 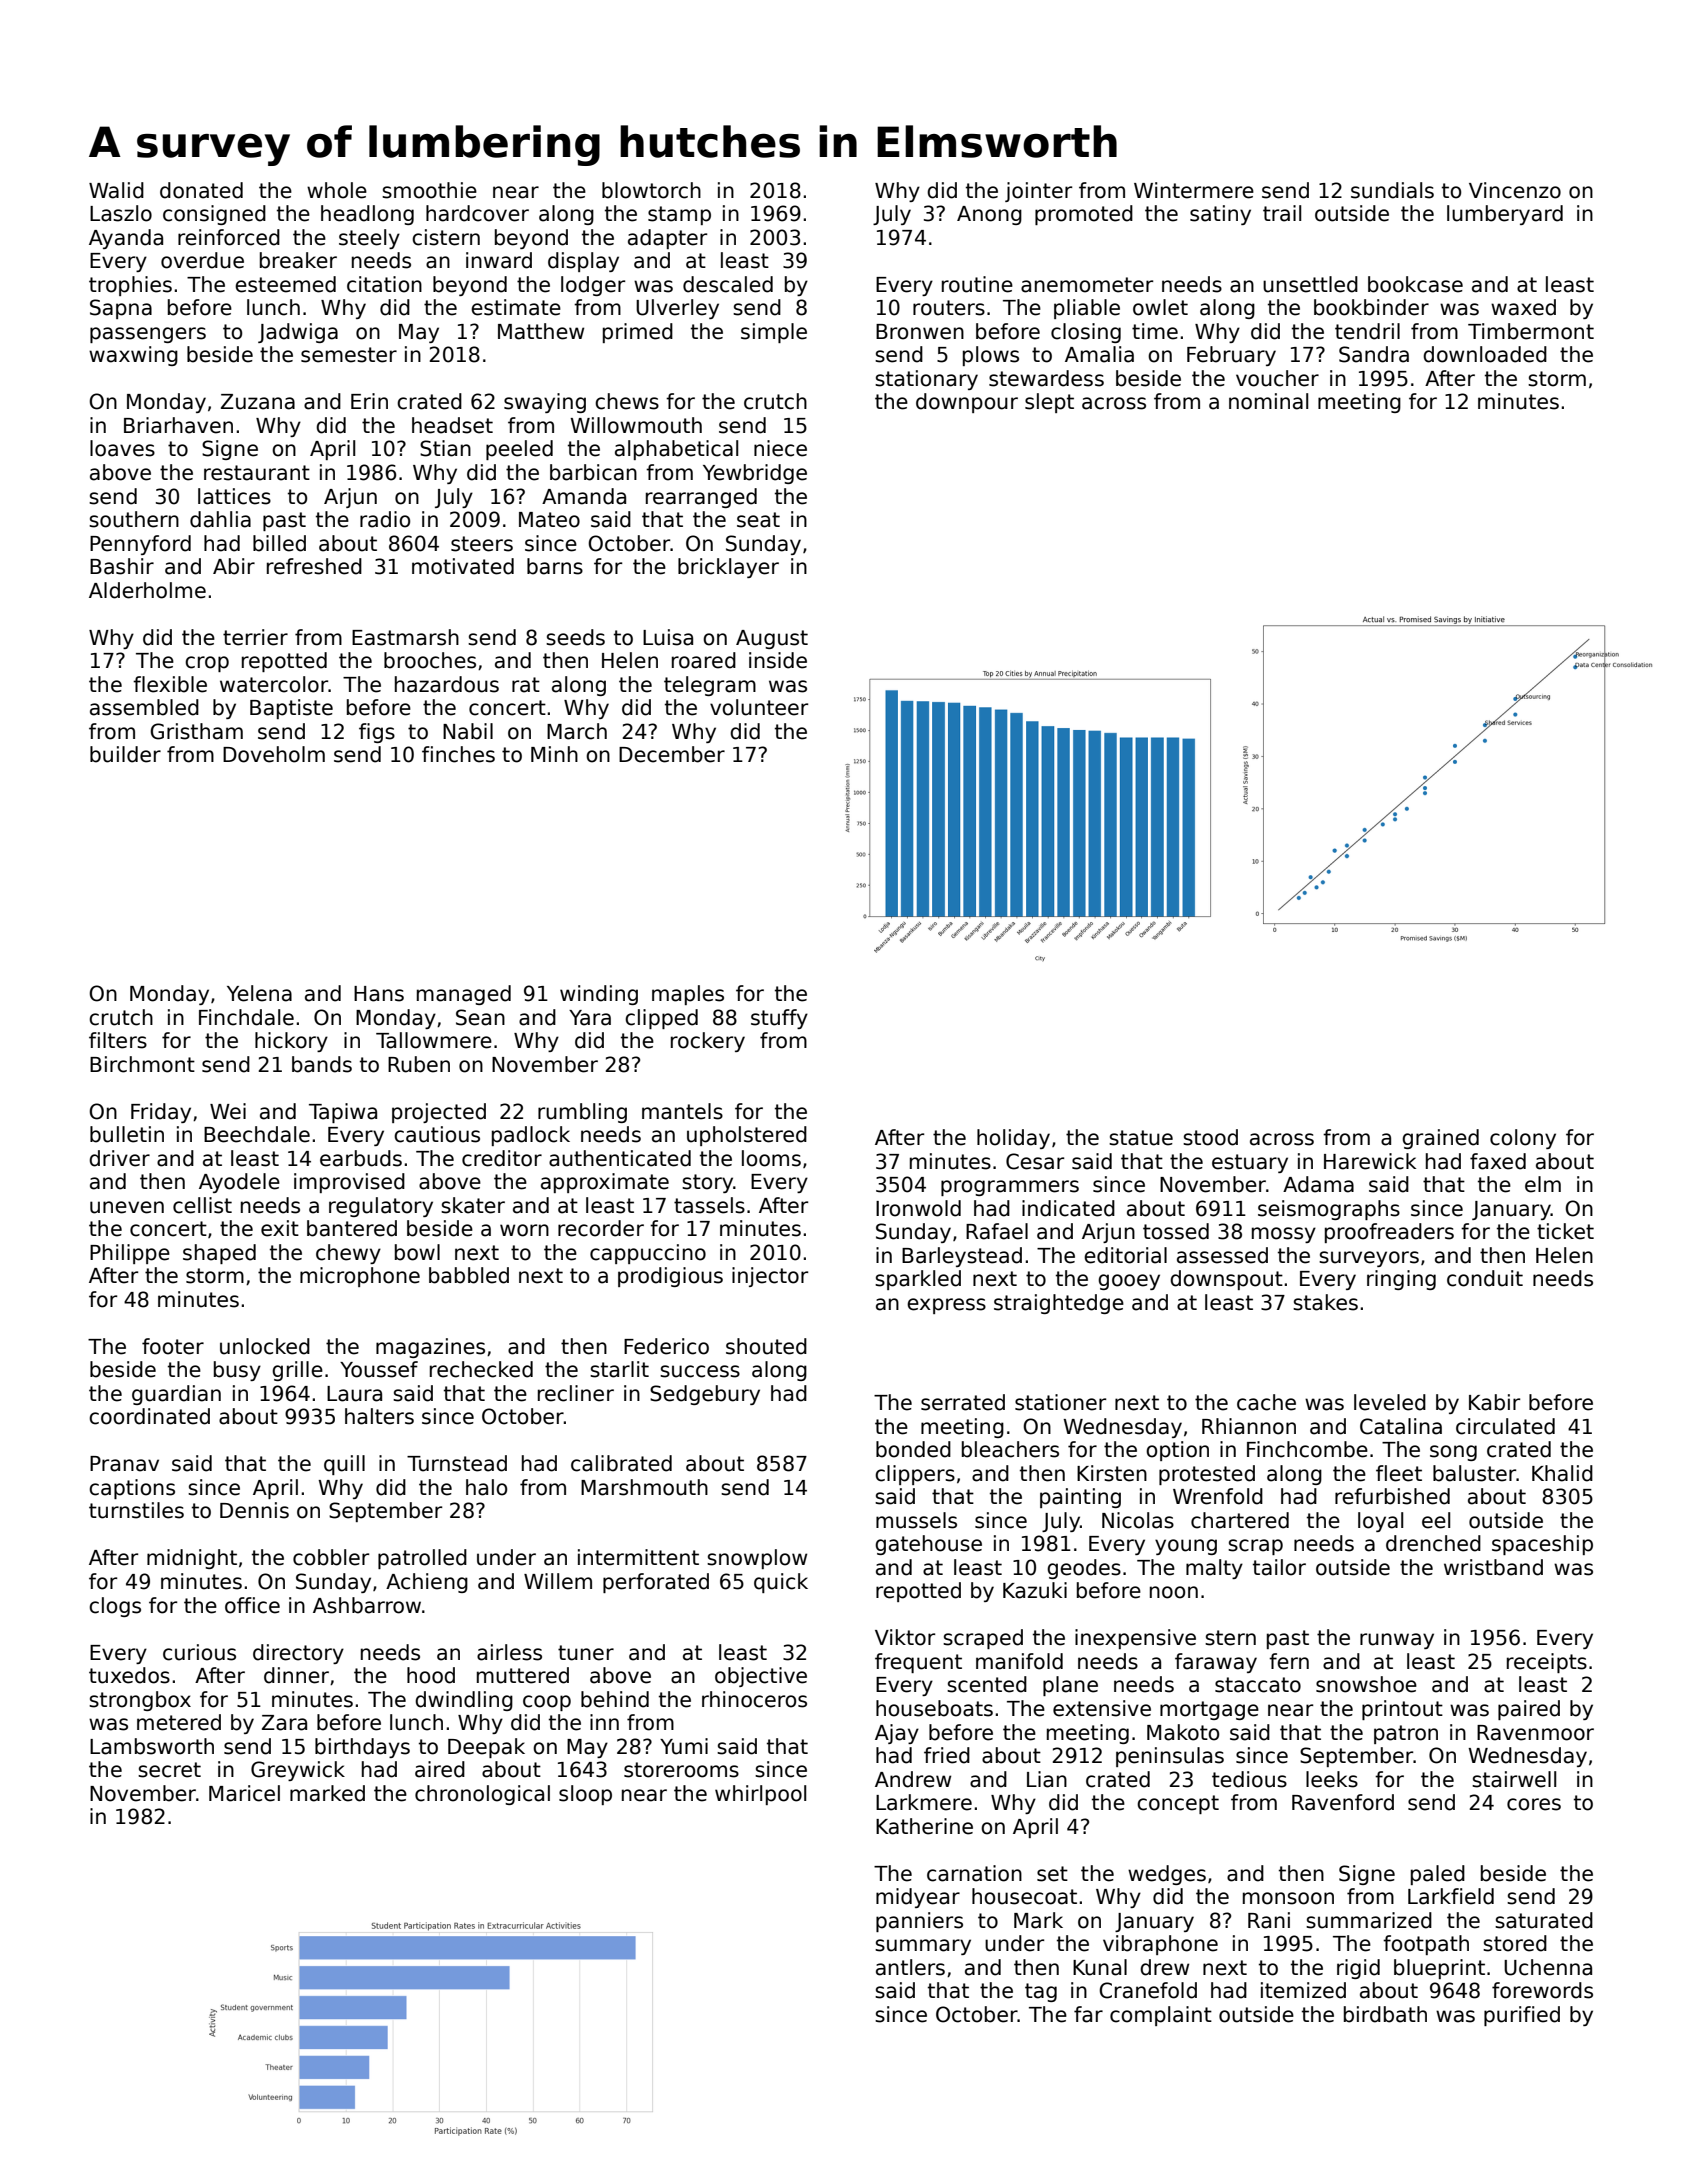 What do you see at coordinates (728, 568) in the screenshot?
I see `bricklayer` at bounding box center [728, 568].
